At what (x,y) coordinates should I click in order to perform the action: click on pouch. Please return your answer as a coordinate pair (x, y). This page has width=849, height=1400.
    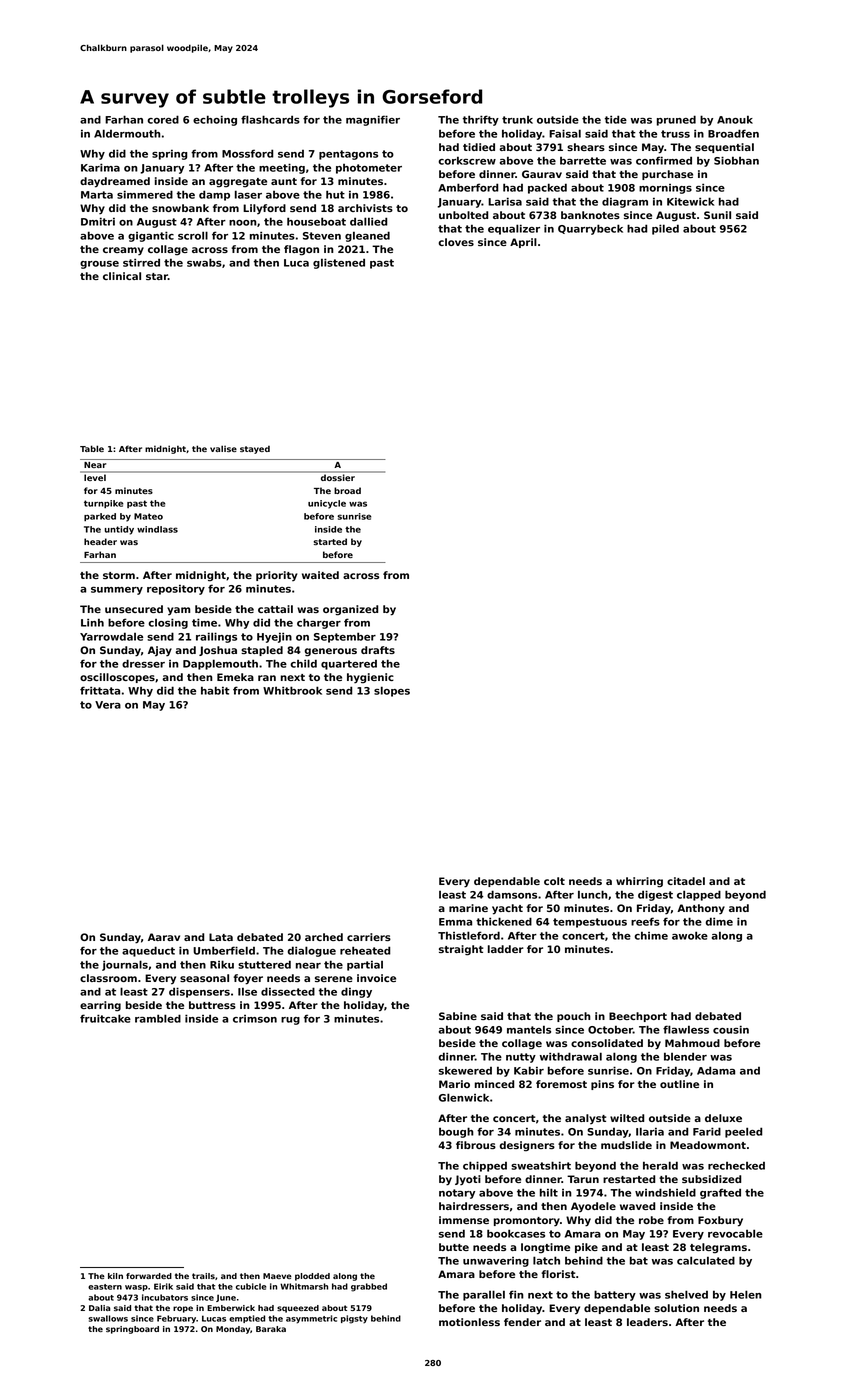
    Looking at the image, I should click on (573, 1017).
